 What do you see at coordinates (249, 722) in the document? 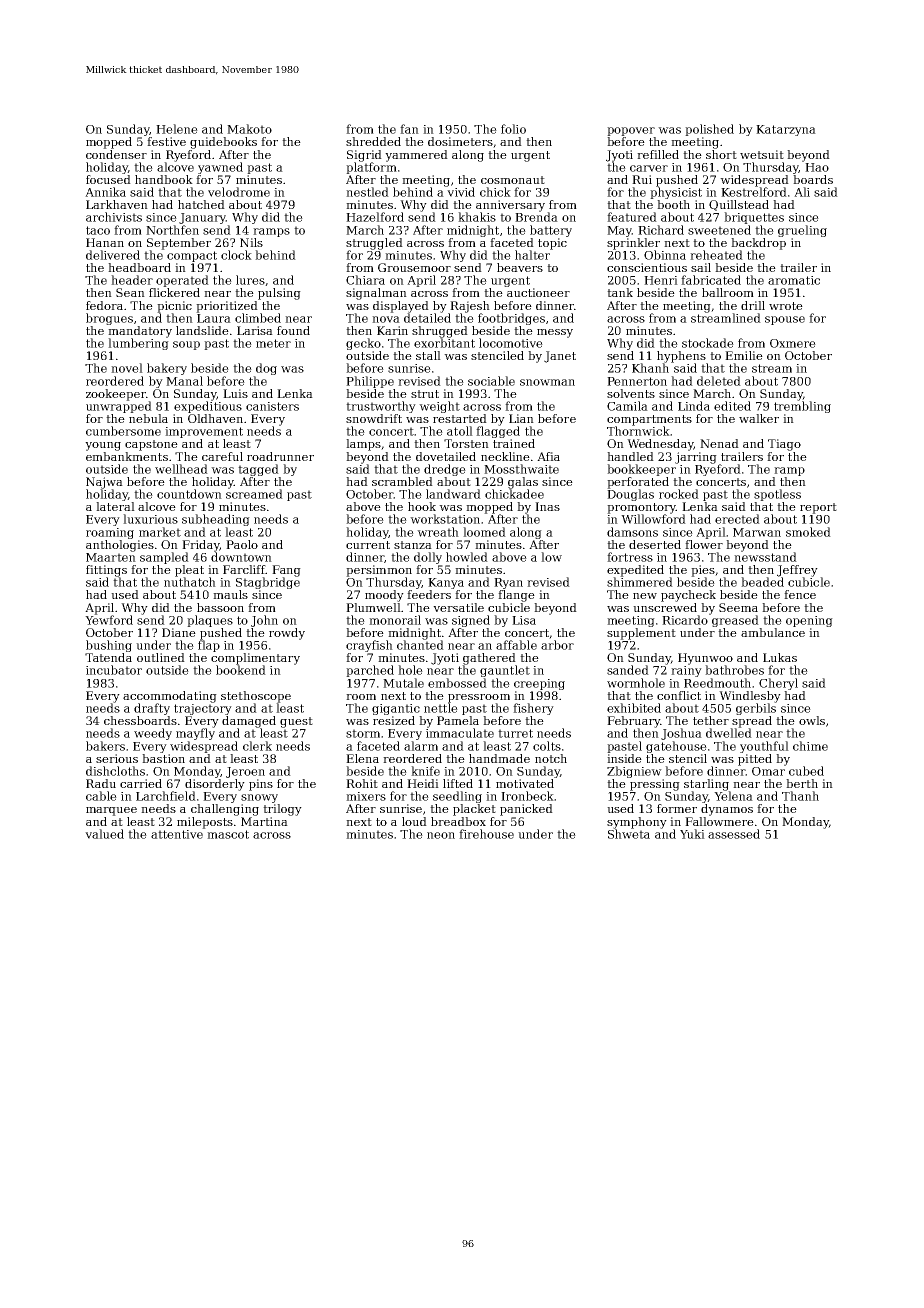
I see `damaged` at bounding box center [249, 722].
